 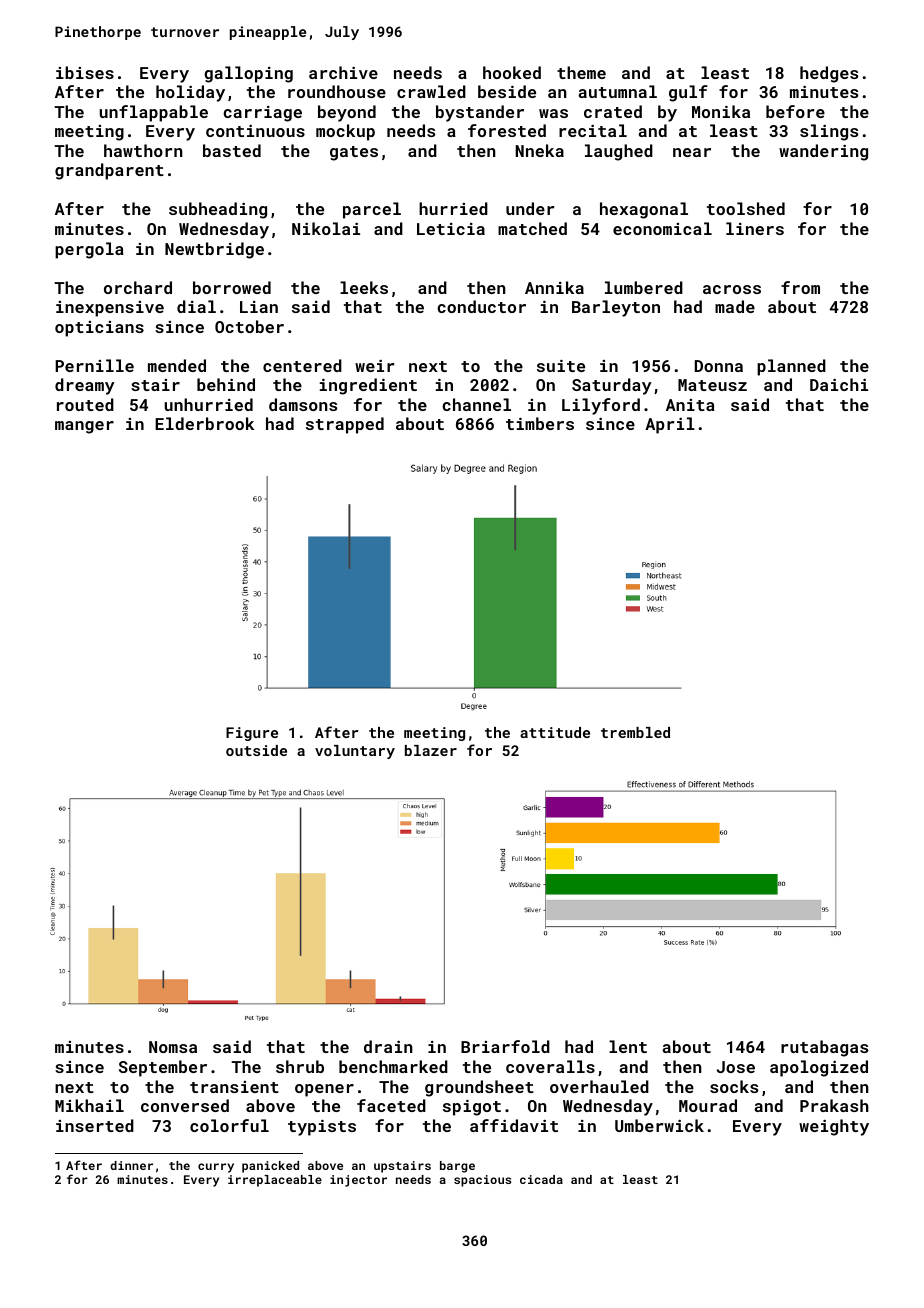 I want to click on curry, so click(x=216, y=1168).
